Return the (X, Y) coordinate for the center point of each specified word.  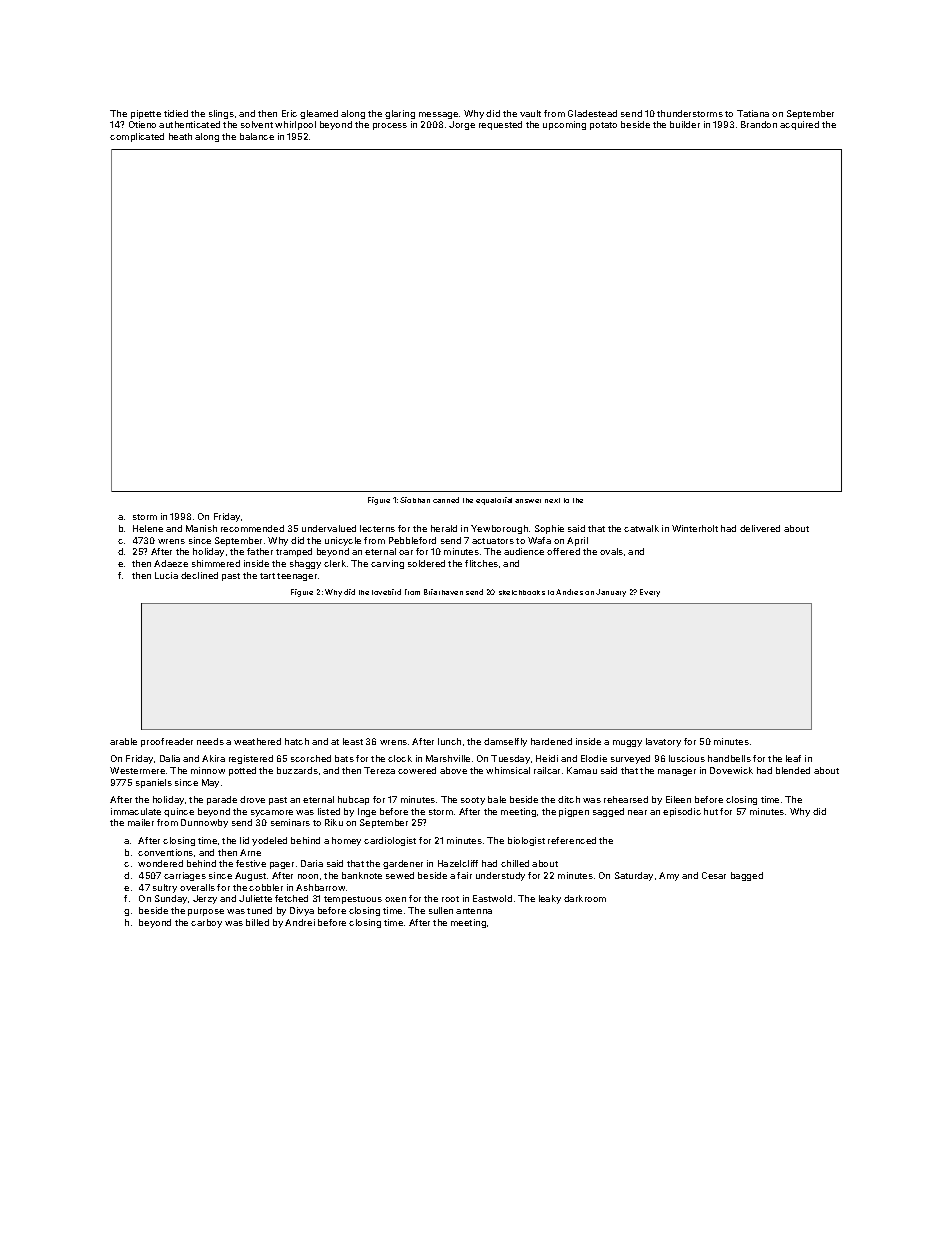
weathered (257, 741)
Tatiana (753, 113)
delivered (760, 528)
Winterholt (695, 528)
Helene (148, 528)
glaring (400, 114)
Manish (201, 528)
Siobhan (415, 500)
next (552, 500)
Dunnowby (204, 823)
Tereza (379, 770)
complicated (137, 137)
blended (793, 770)
